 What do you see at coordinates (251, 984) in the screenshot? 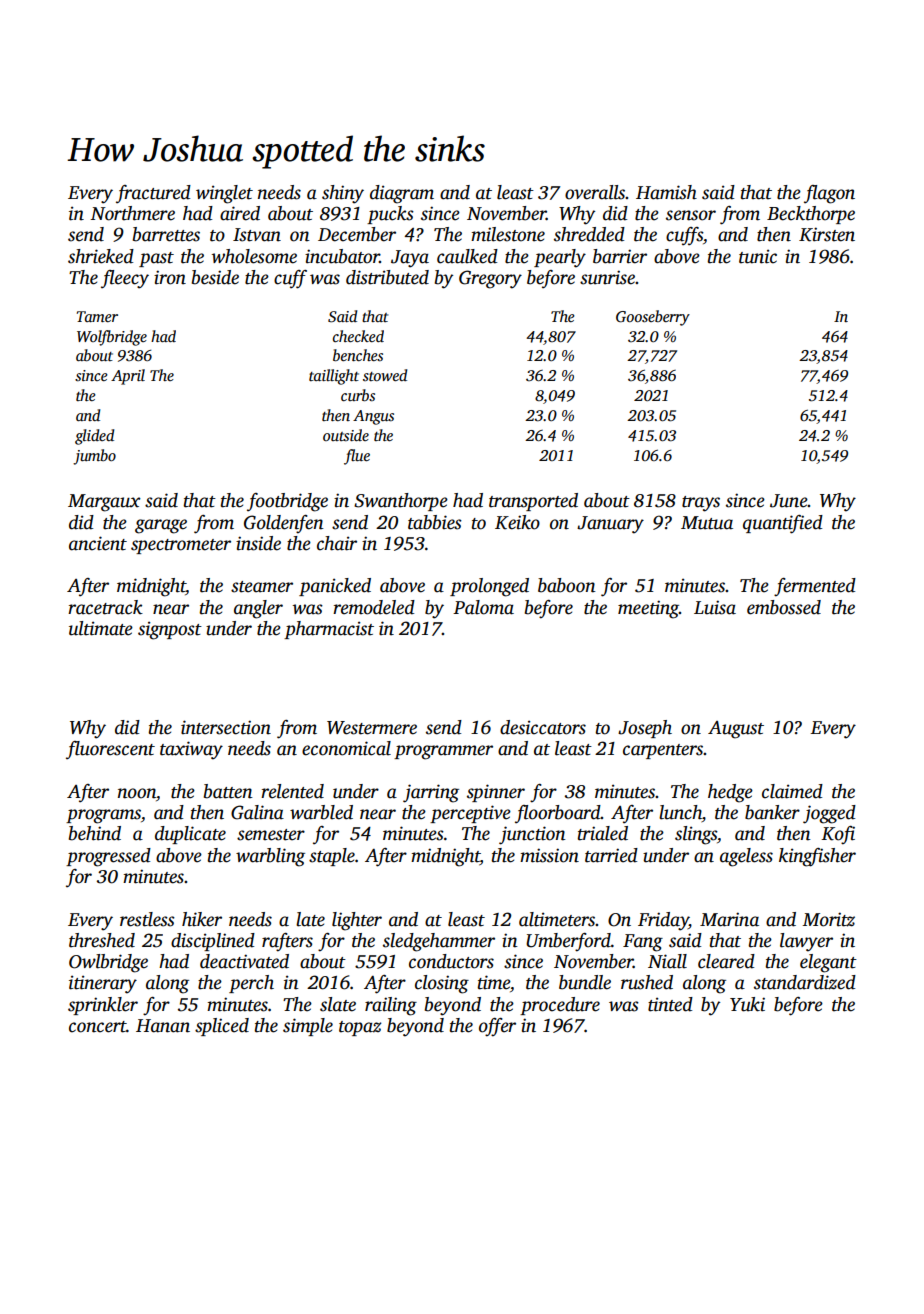
I see `perch` at bounding box center [251, 984].
